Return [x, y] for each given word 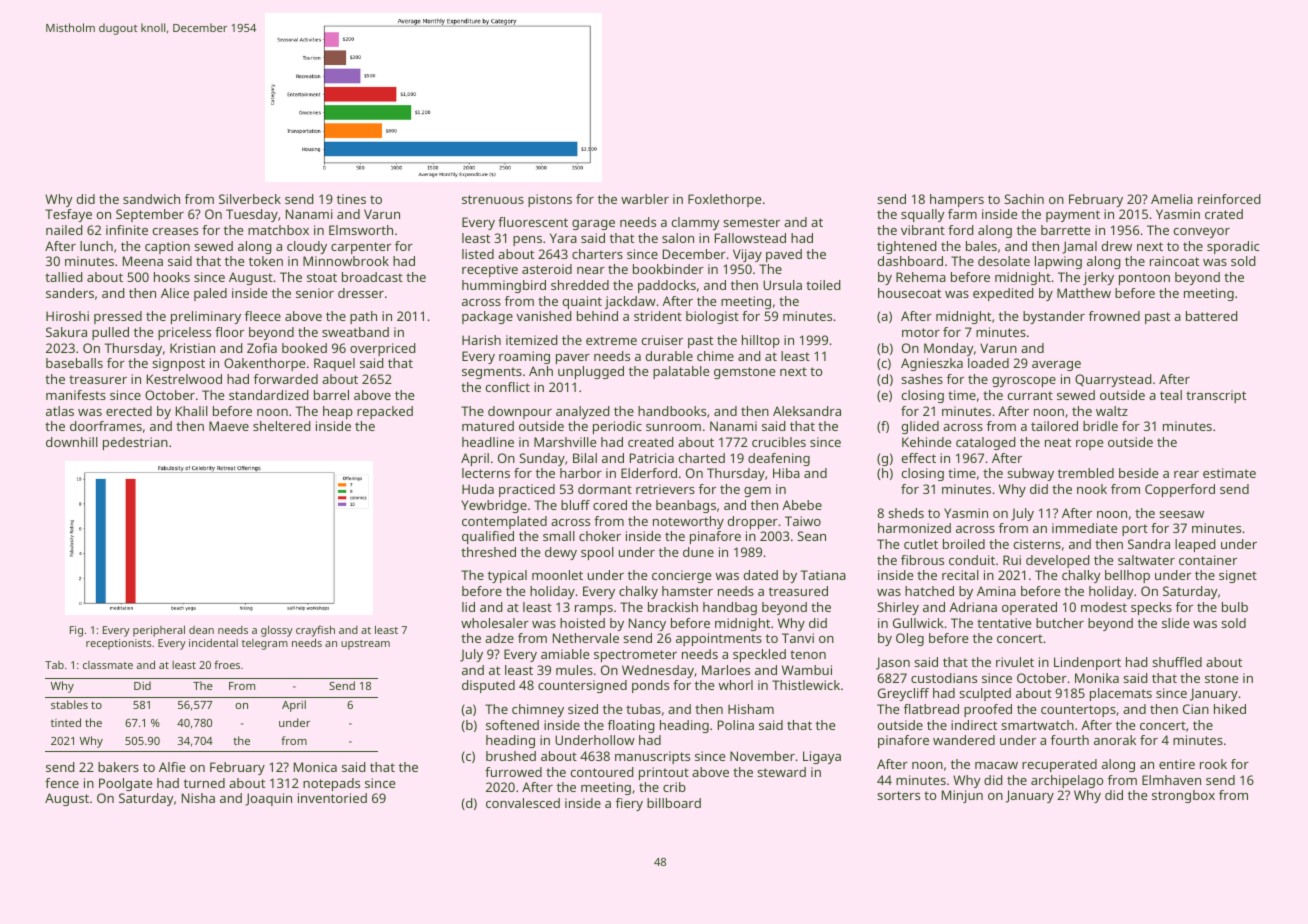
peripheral [159, 631]
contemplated [504, 522]
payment [1073, 216]
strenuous [493, 199]
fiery [629, 804]
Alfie [172, 767]
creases [175, 231]
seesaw [1181, 514]
